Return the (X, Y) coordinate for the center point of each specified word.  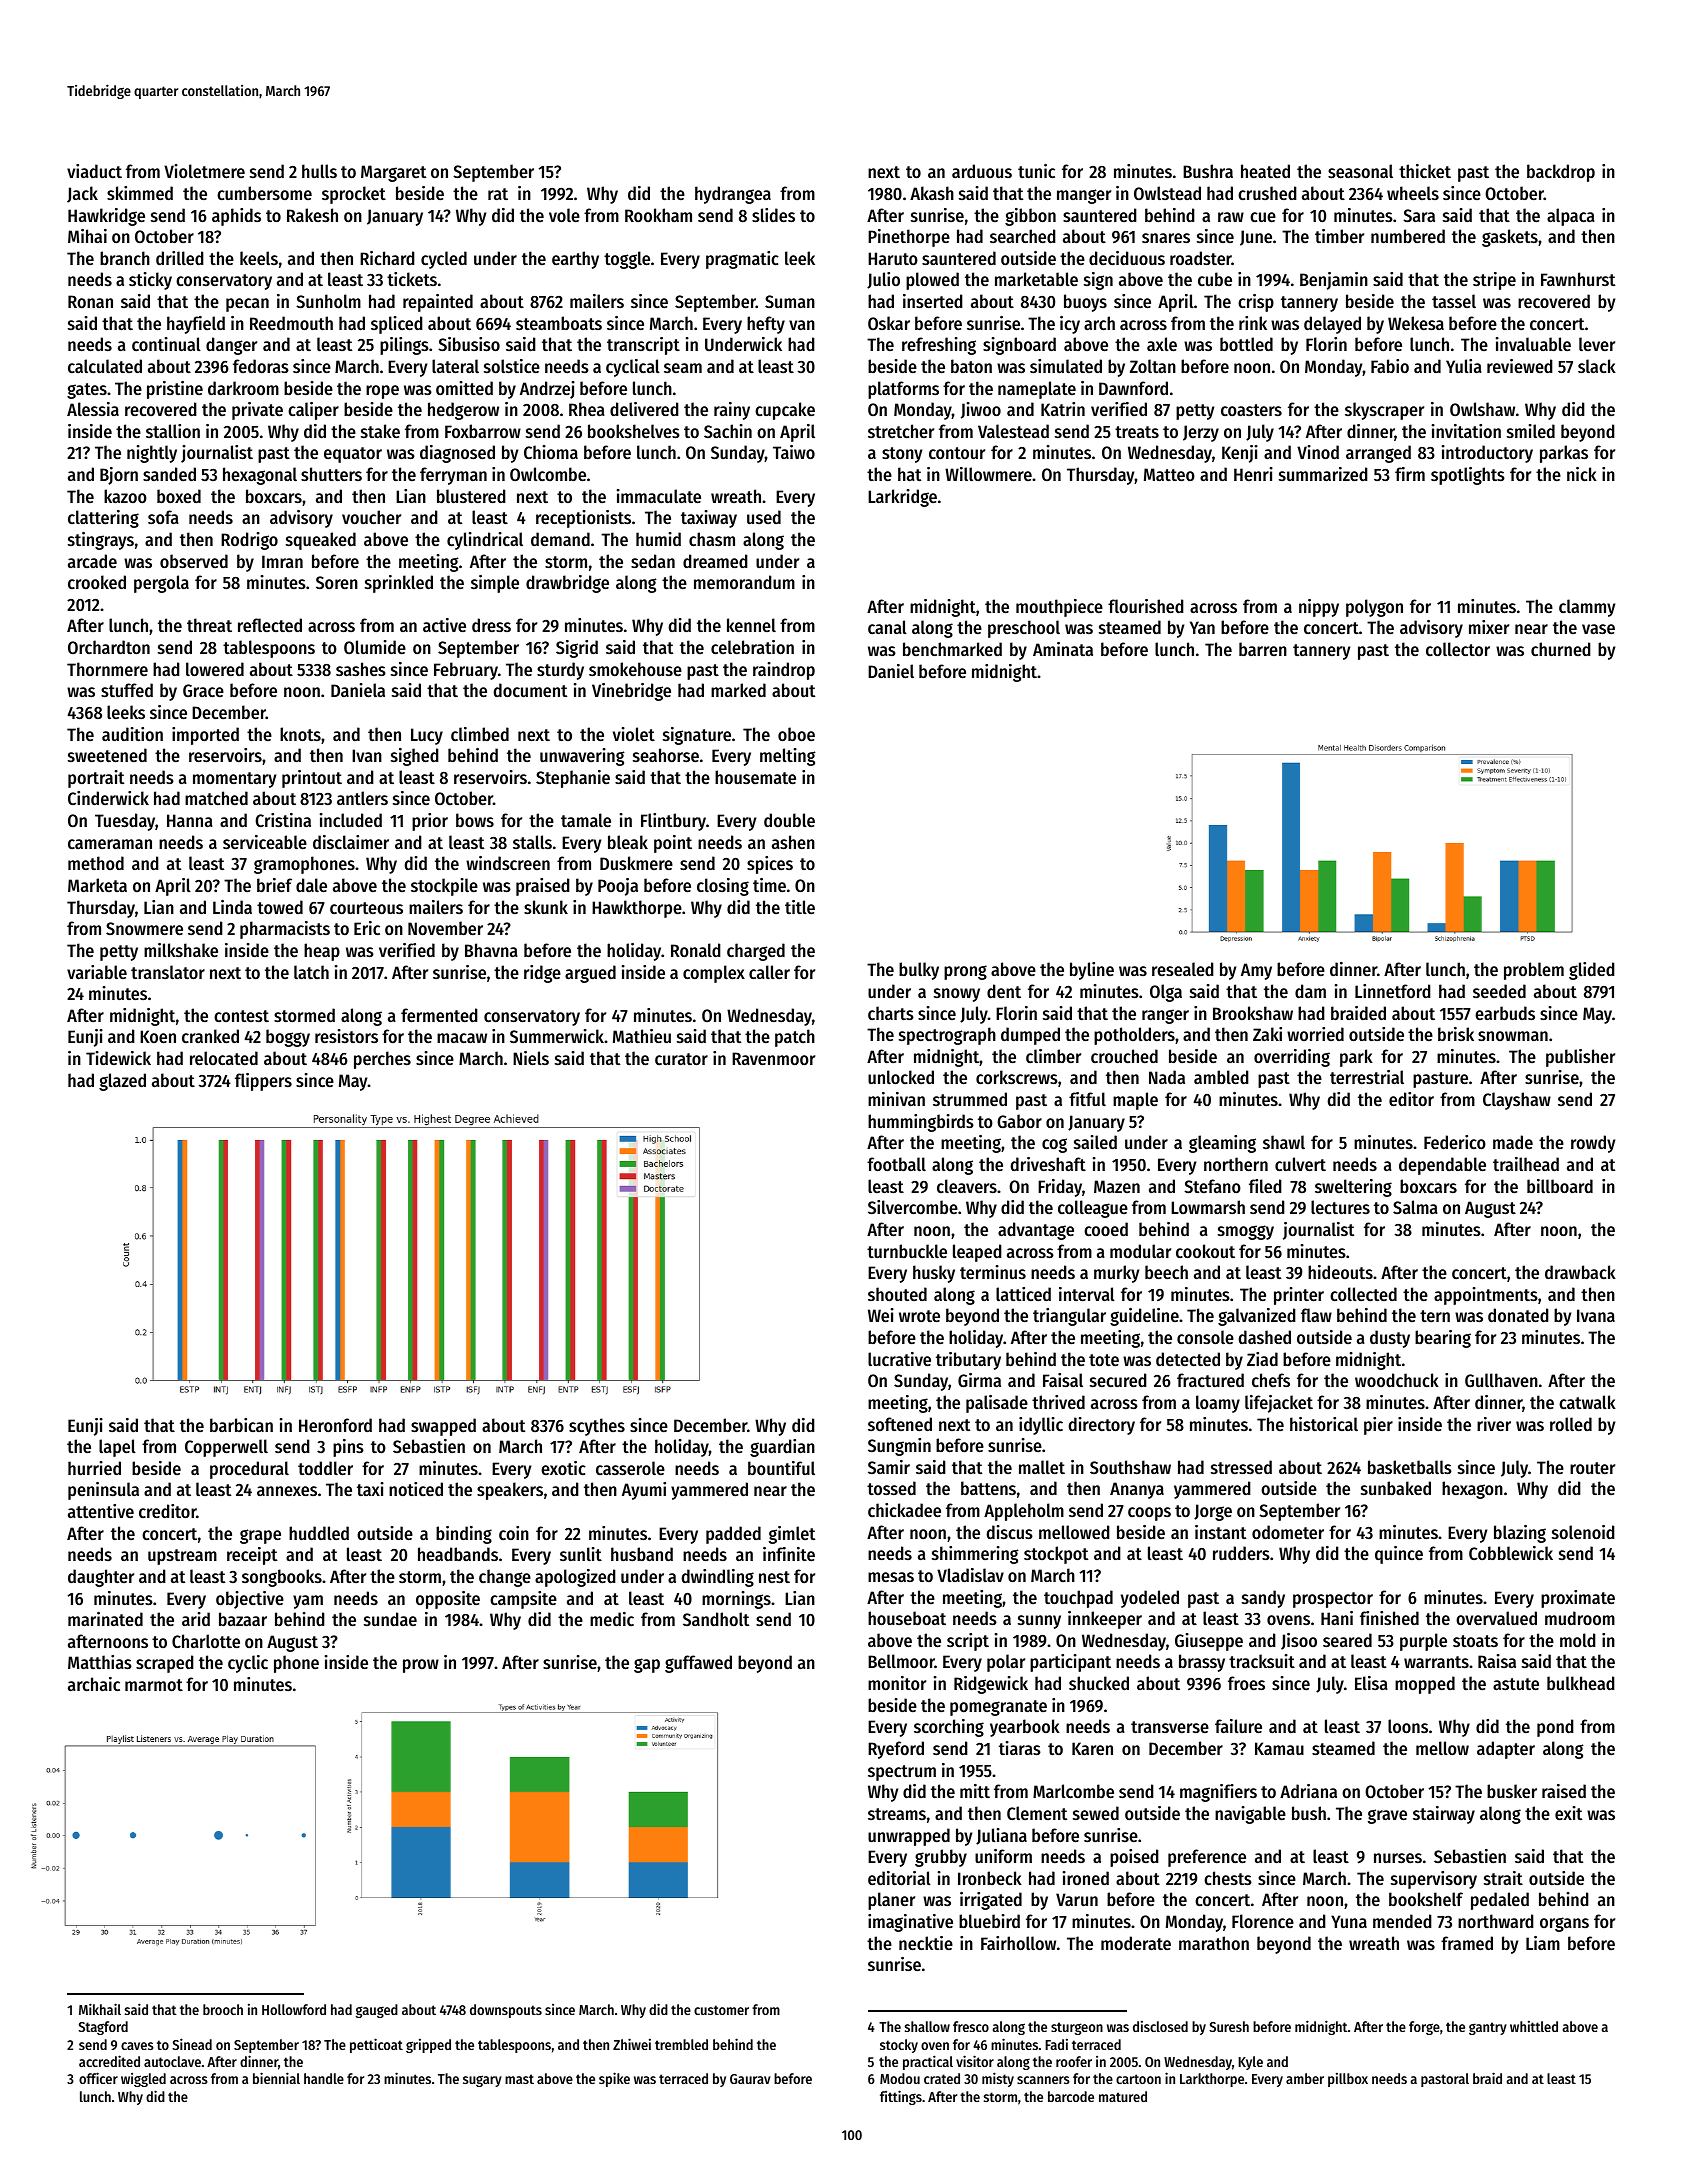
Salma (1415, 1207)
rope (382, 392)
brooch (223, 2009)
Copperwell (226, 1448)
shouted (897, 1294)
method (96, 863)
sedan (653, 561)
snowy (957, 995)
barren (1263, 649)
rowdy (1593, 1144)
